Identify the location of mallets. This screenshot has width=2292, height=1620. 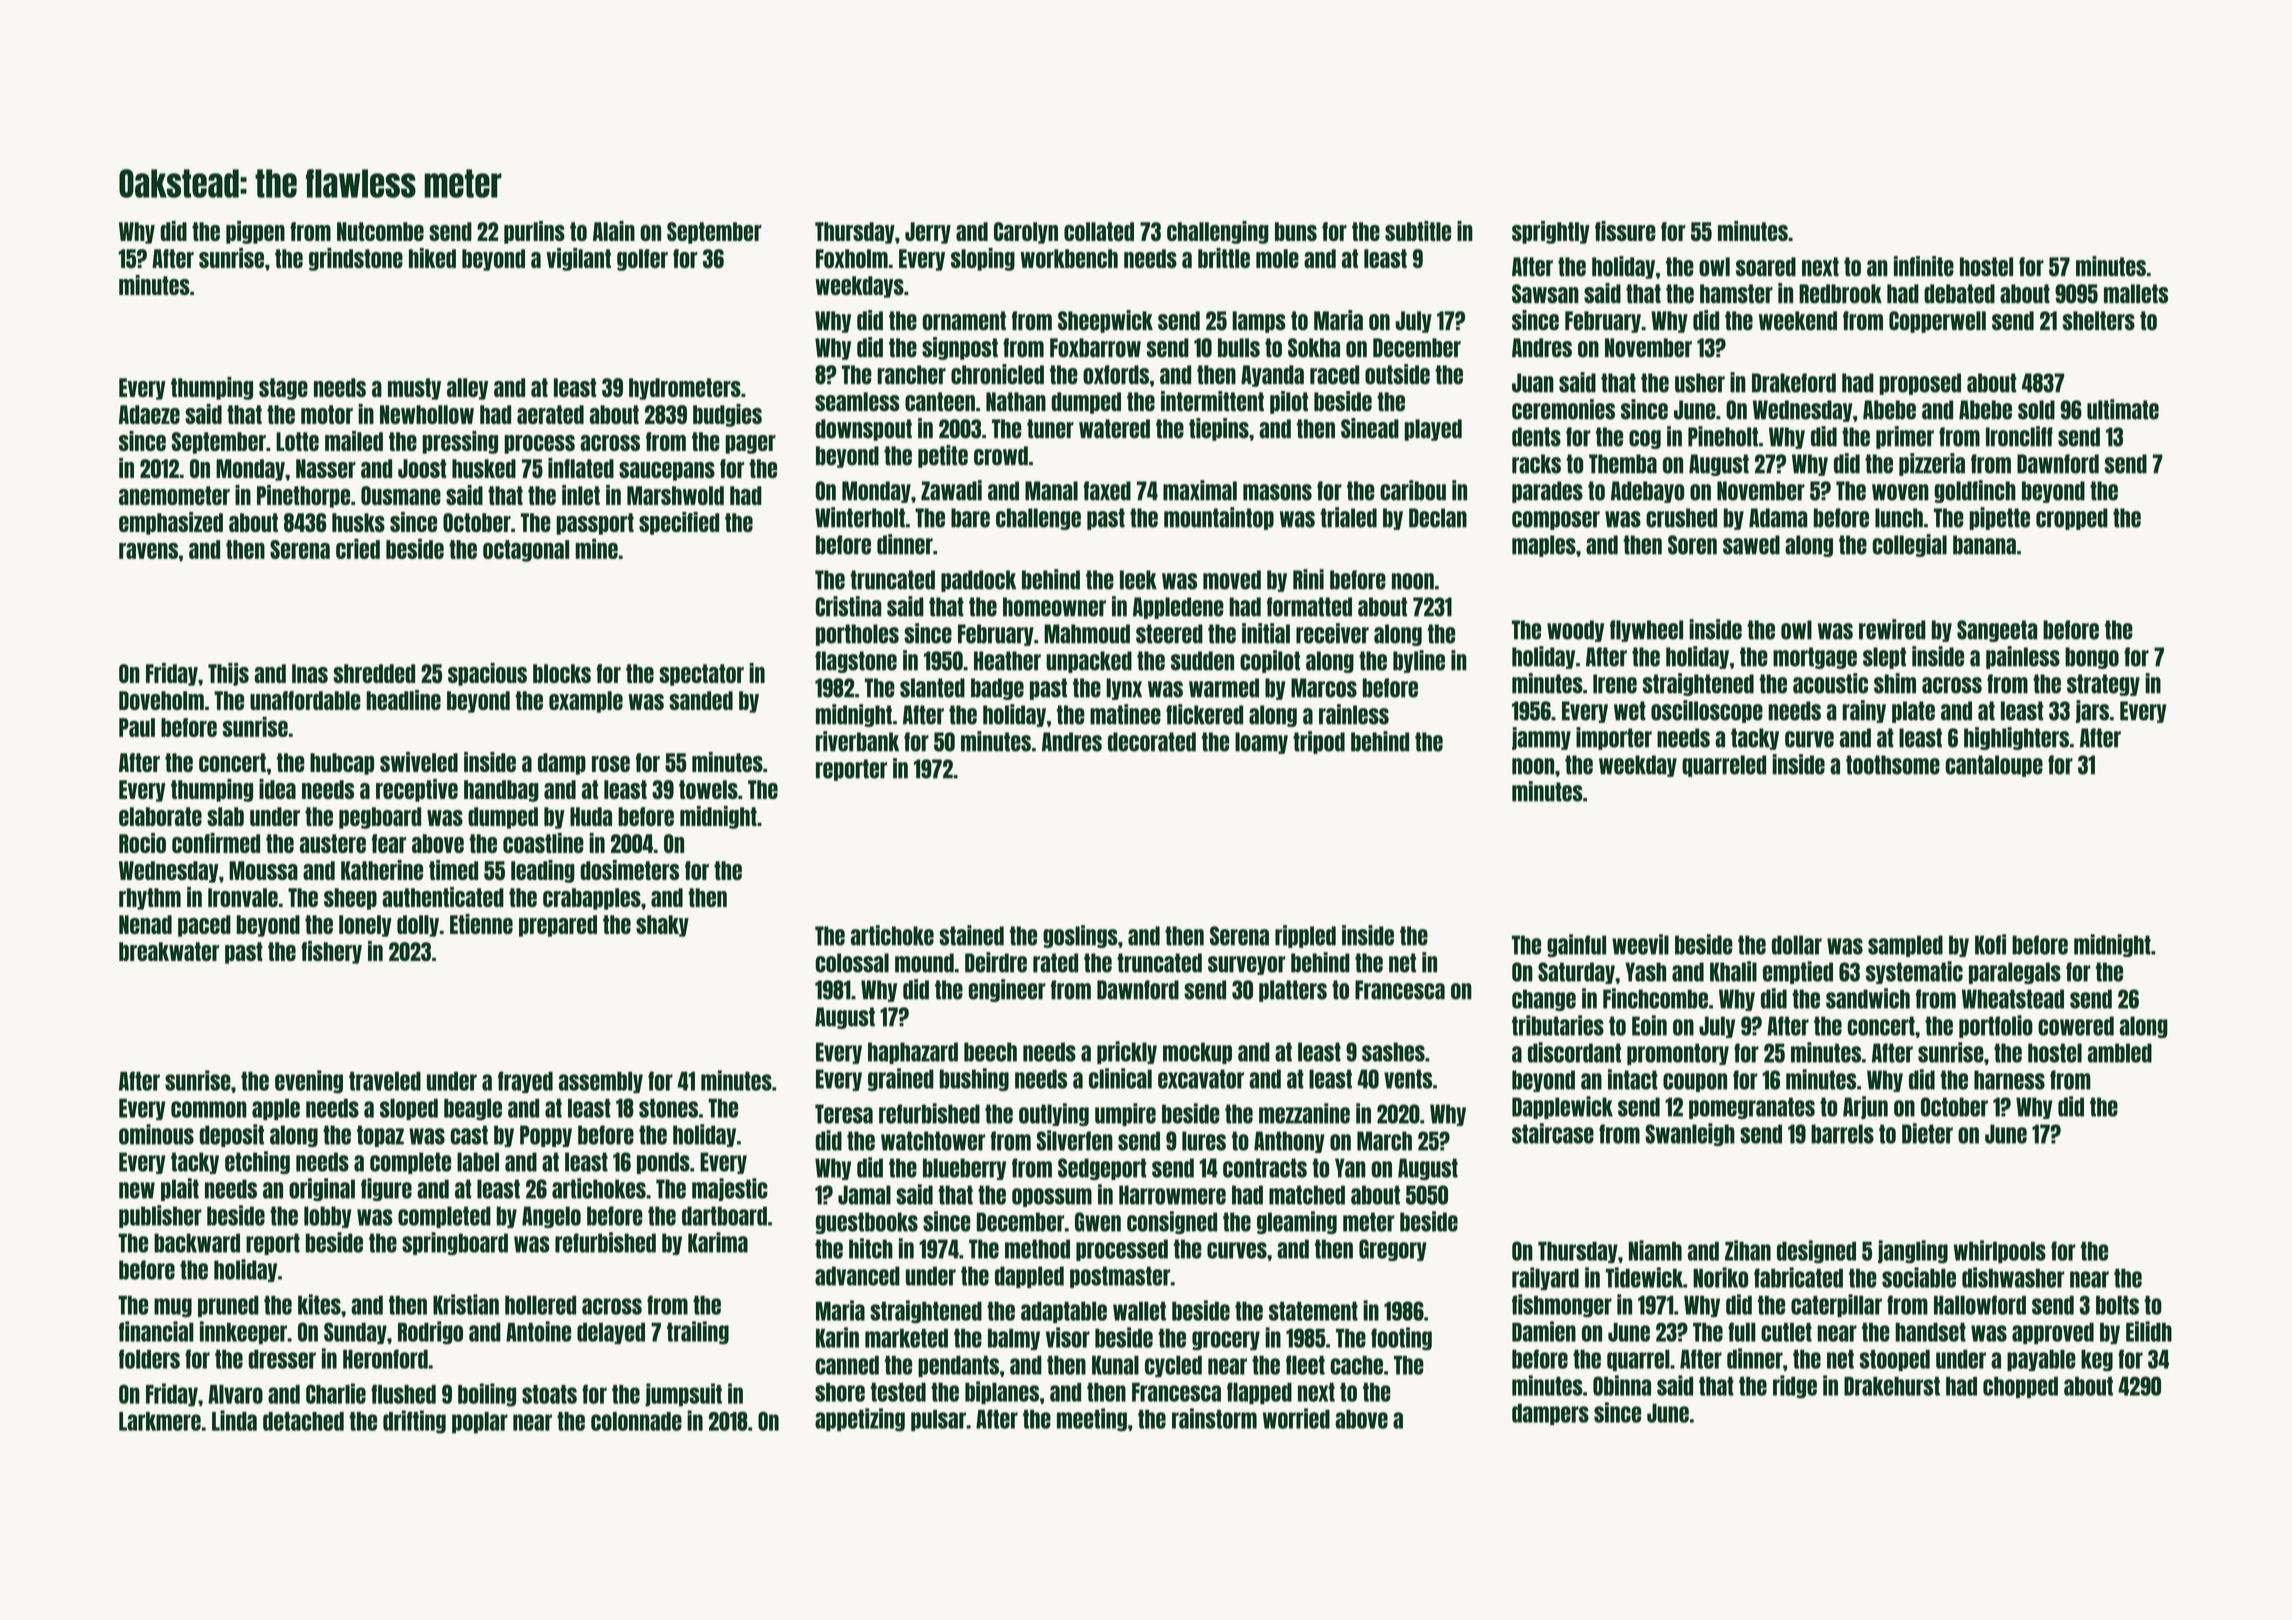
(2136, 294).
